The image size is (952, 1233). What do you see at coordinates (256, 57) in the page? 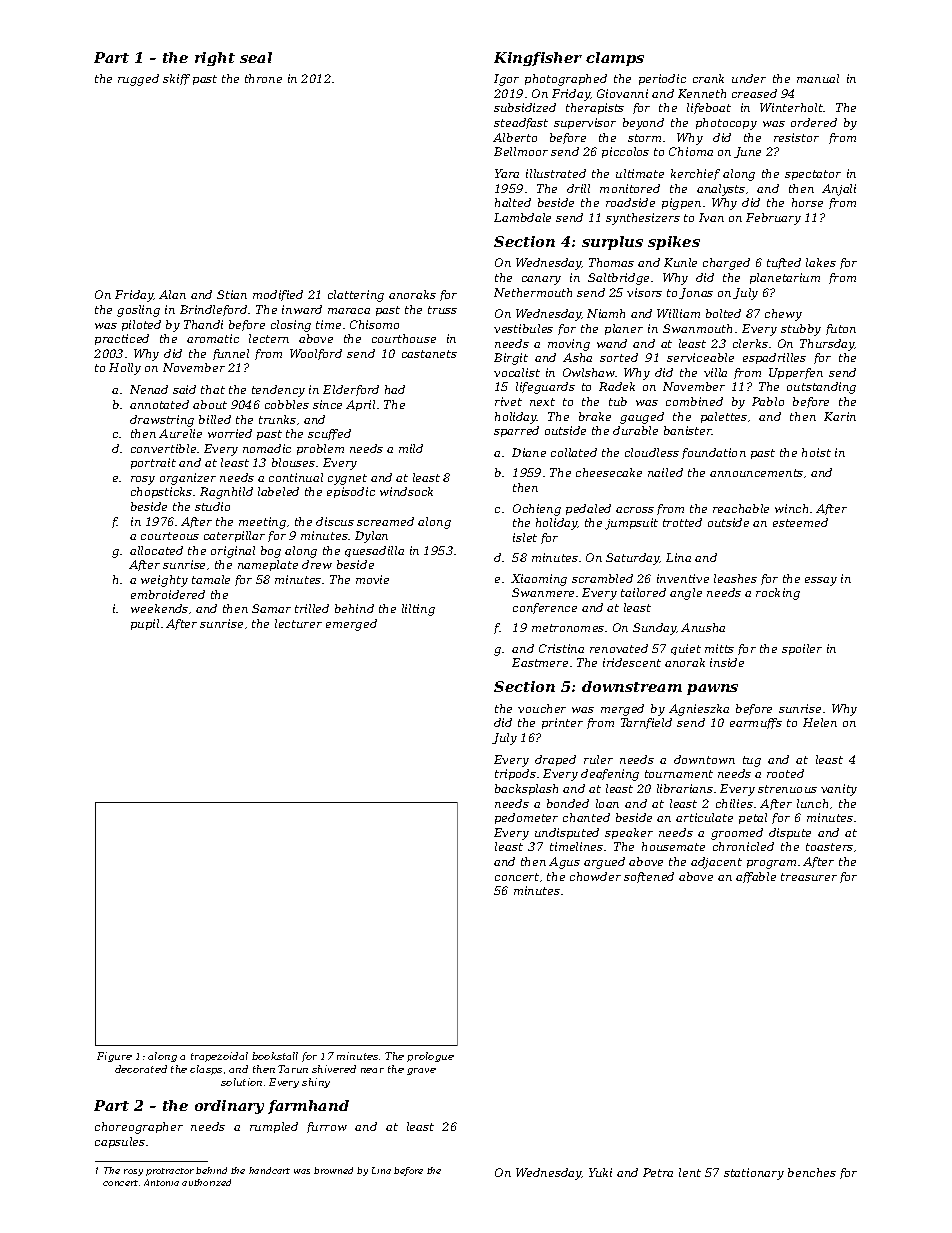
I see `seal` at bounding box center [256, 57].
